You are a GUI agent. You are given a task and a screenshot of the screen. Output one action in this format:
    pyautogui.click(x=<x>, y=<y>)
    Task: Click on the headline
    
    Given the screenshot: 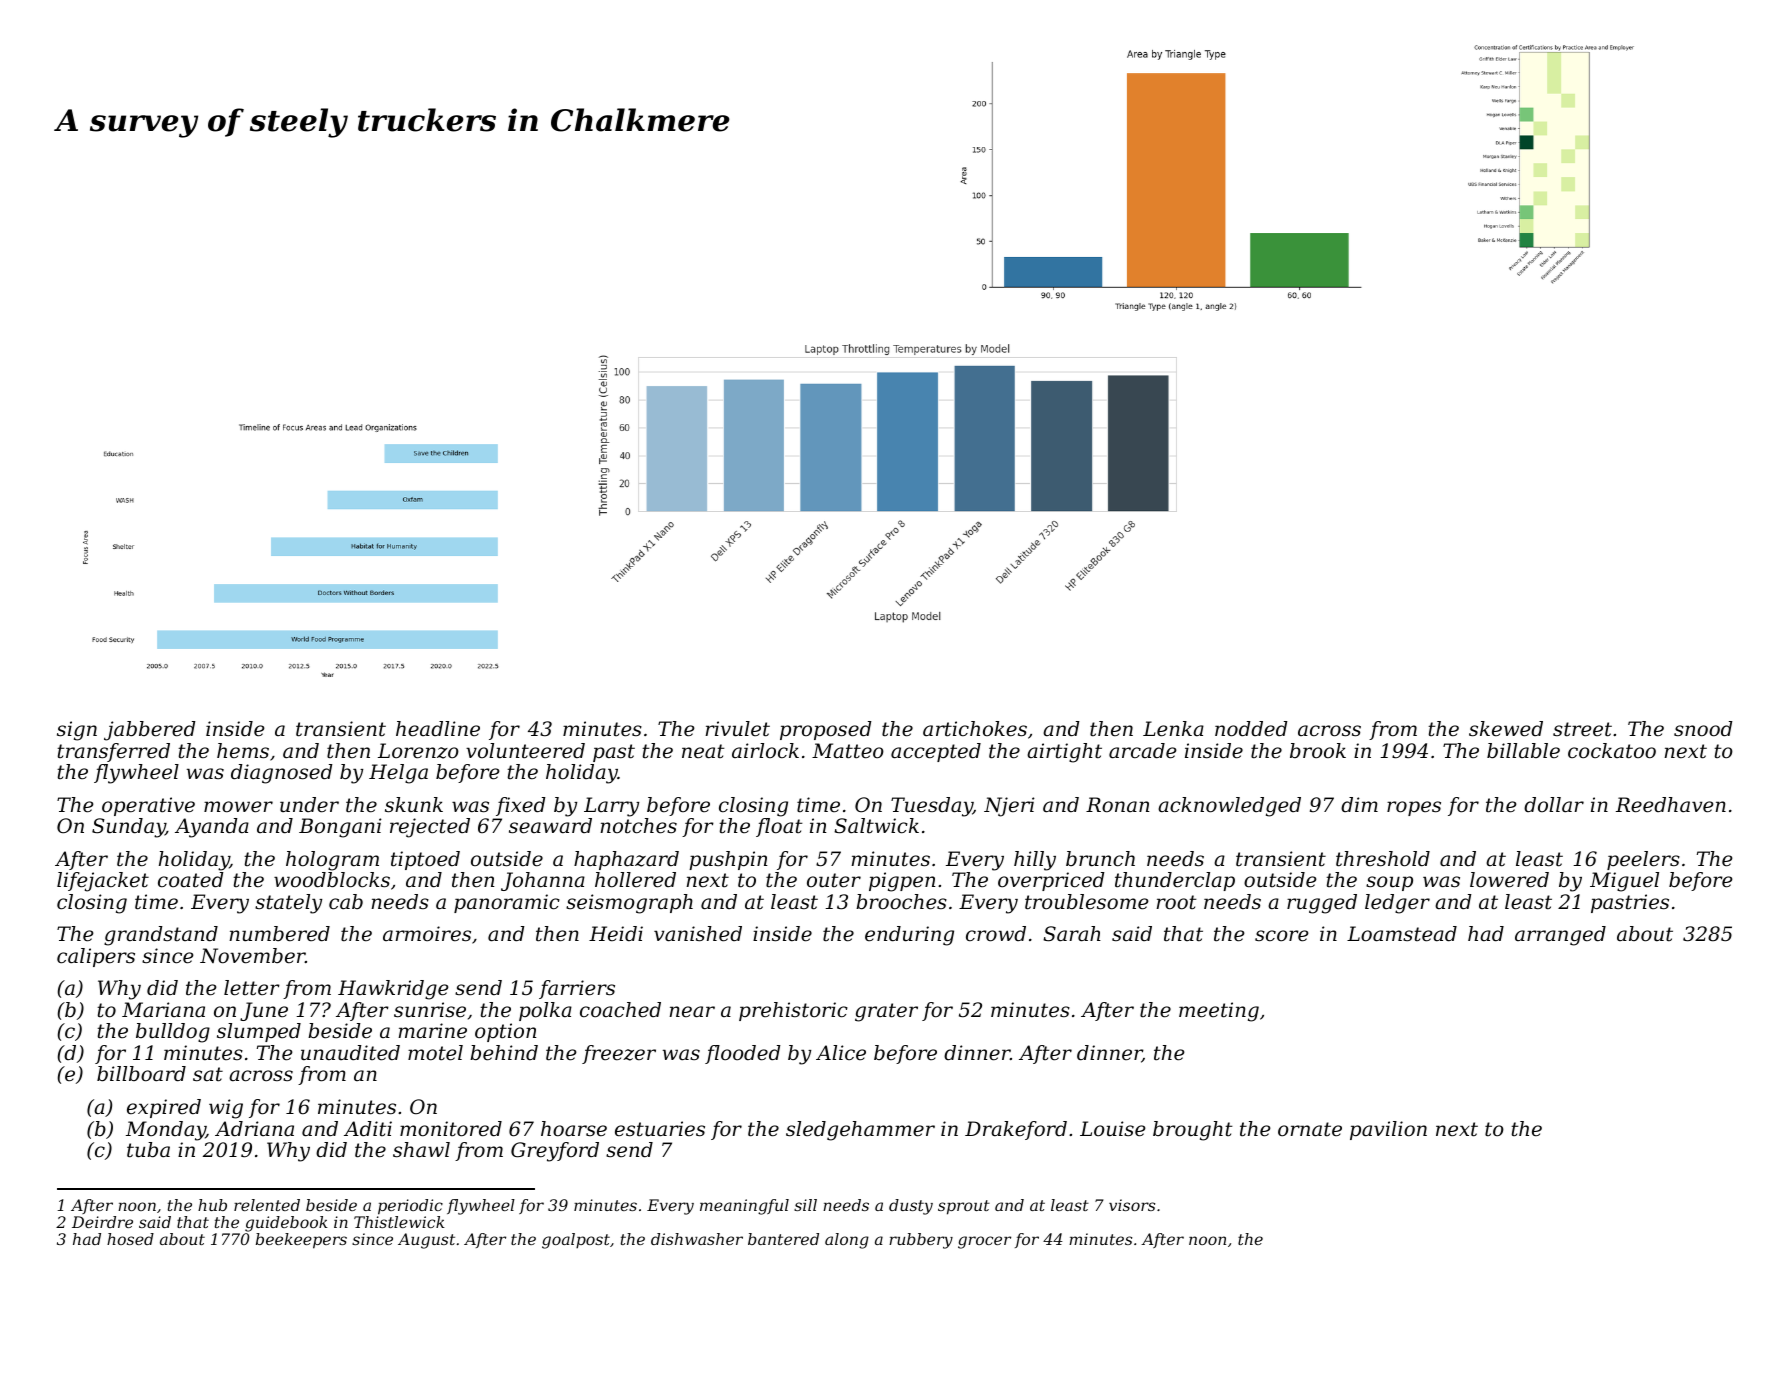 What is the action you would take?
    pyautogui.click(x=438, y=729)
